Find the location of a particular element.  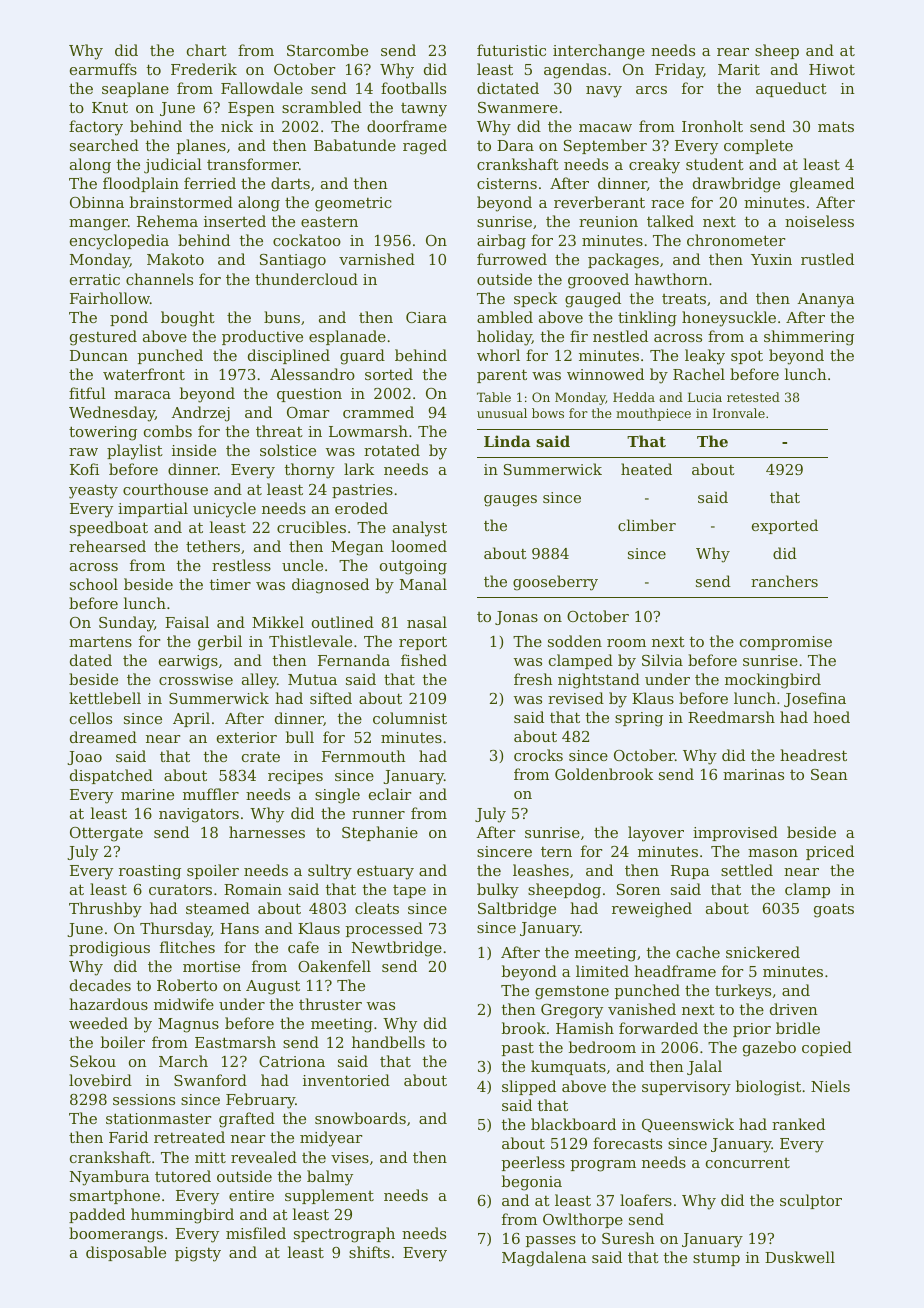

restless is located at coordinates (241, 565).
